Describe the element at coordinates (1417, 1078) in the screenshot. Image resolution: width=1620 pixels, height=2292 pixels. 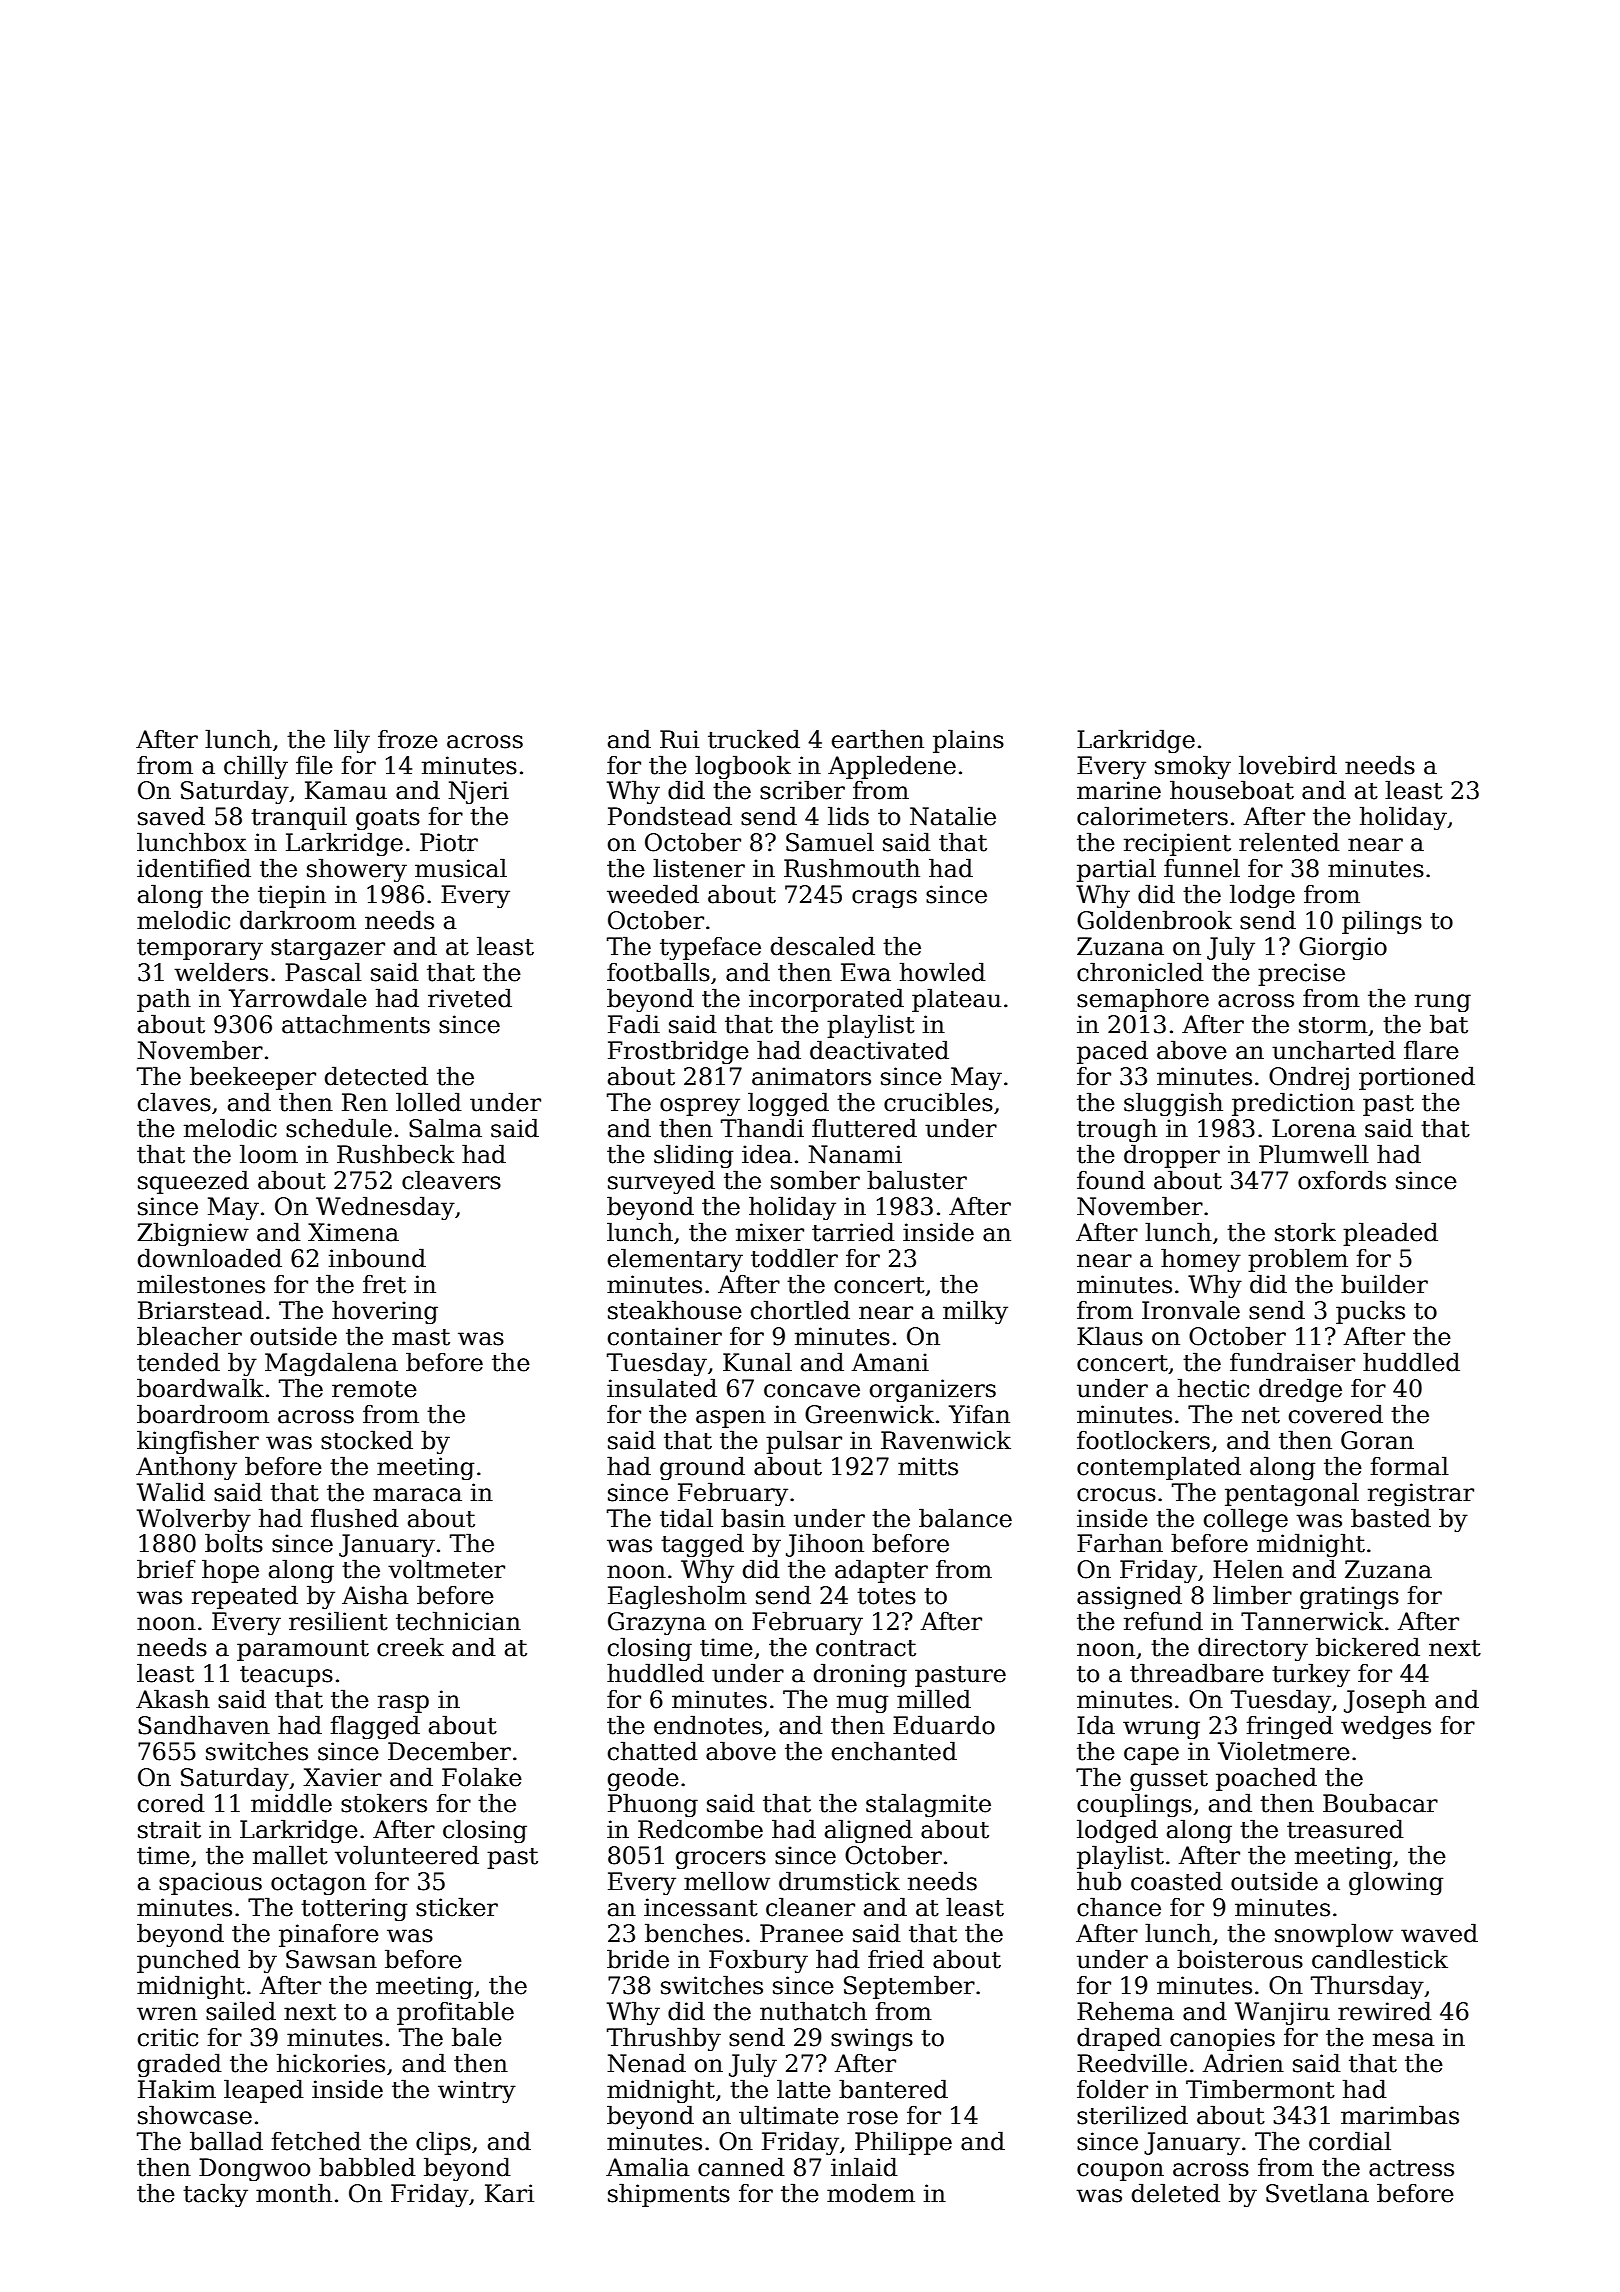
I see `portioned` at that location.
